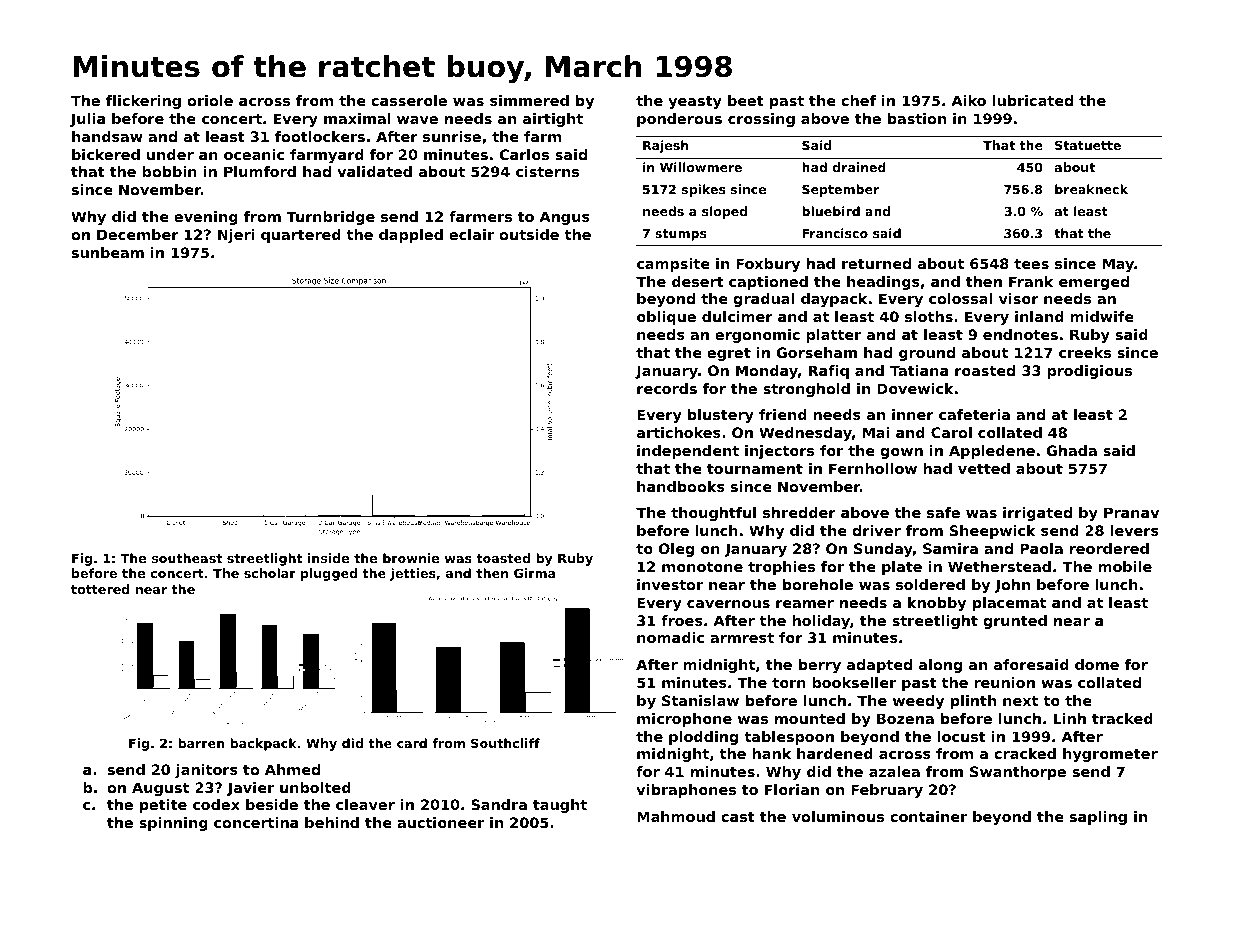 This document has width=1233, height=952. What do you see at coordinates (329, 574) in the document?
I see `plugged` at bounding box center [329, 574].
